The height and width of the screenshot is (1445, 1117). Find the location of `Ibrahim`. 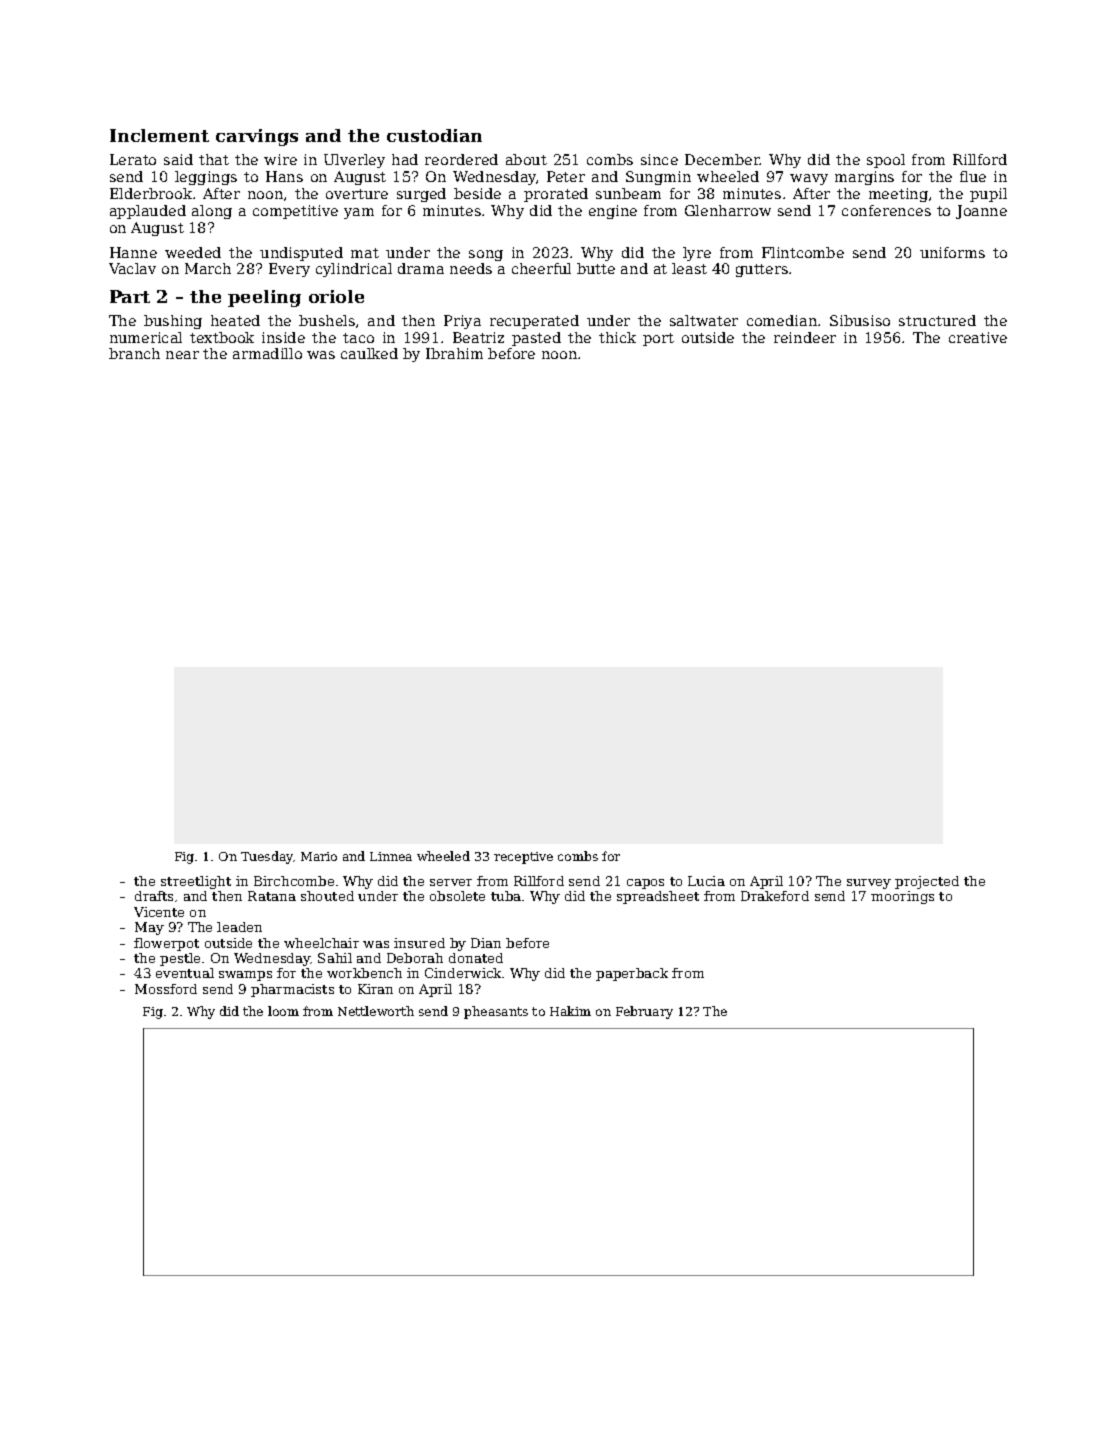

Ibrahim is located at coordinates (454, 353).
